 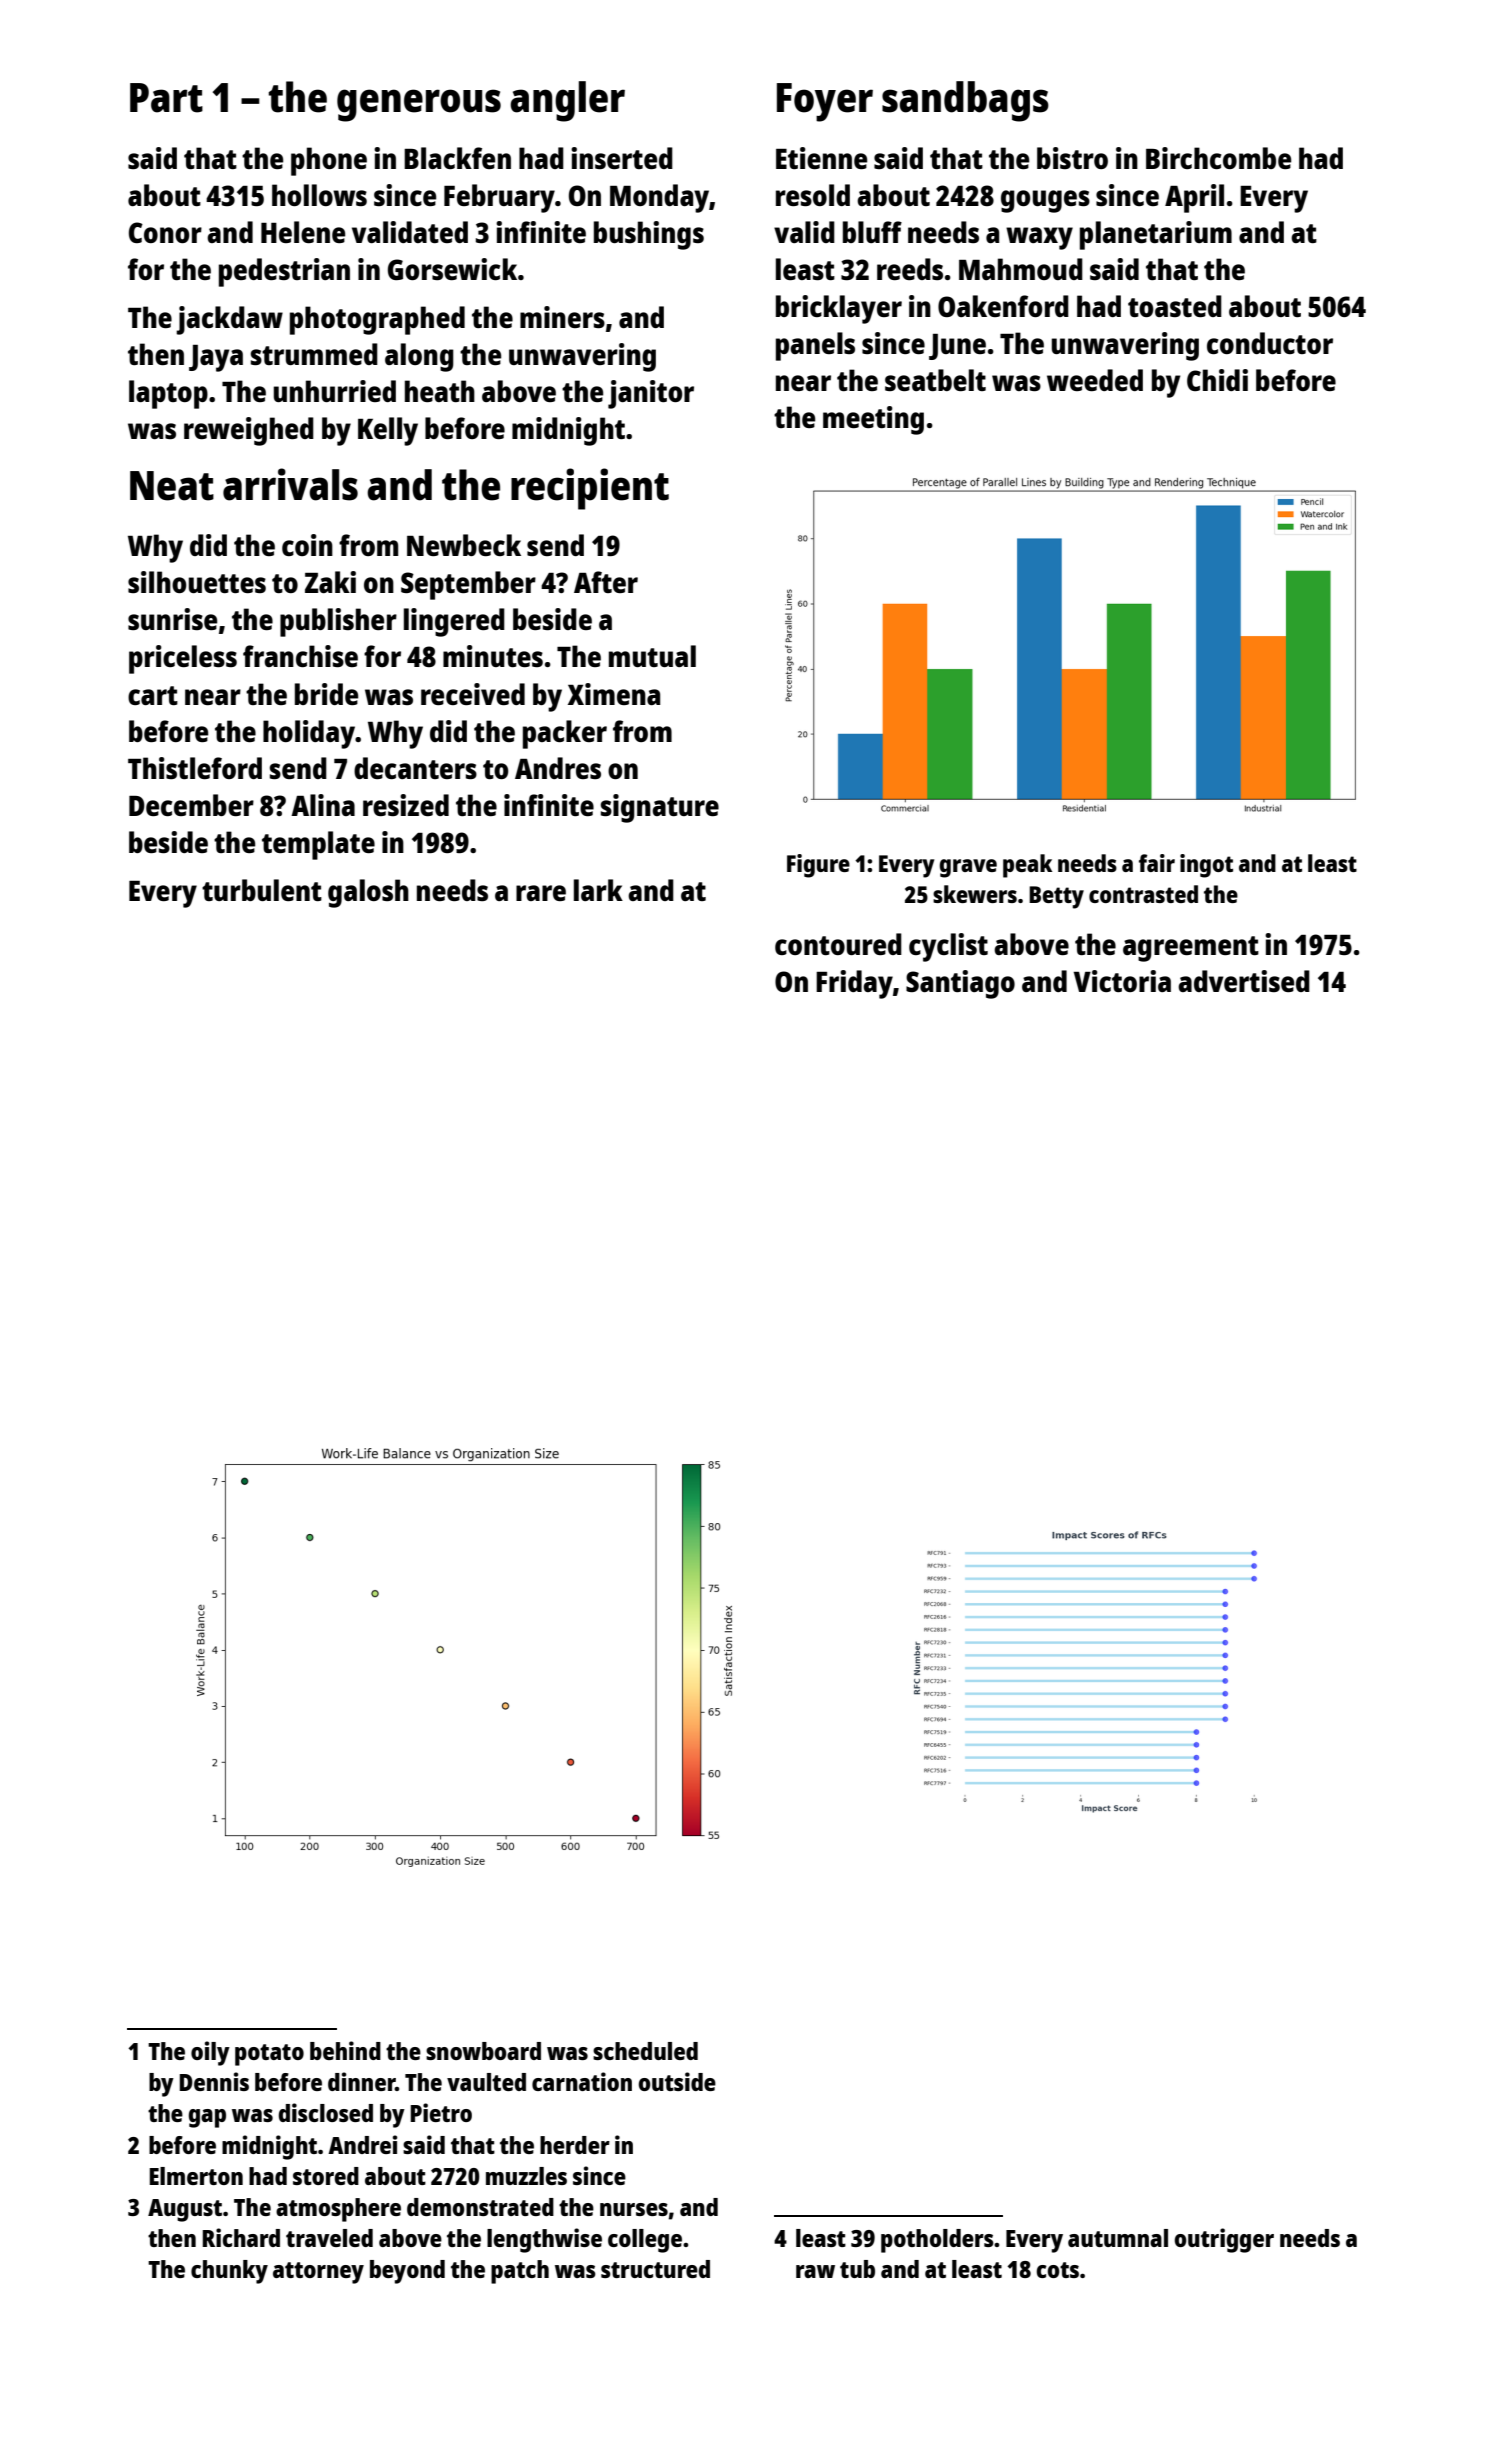 What do you see at coordinates (166, 98) in the image?
I see `Part` at bounding box center [166, 98].
